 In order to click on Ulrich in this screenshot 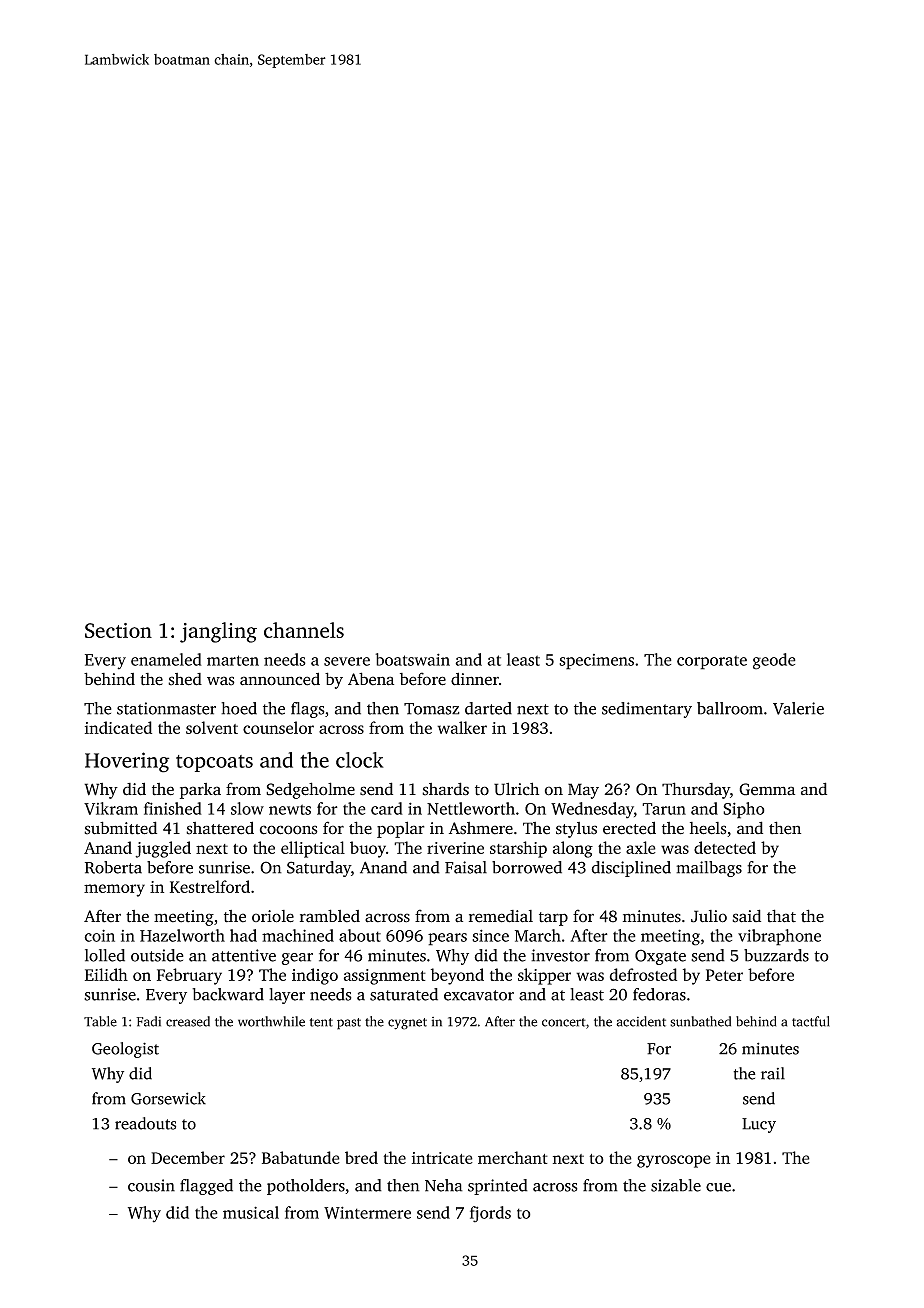, I will do `click(516, 789)`.
